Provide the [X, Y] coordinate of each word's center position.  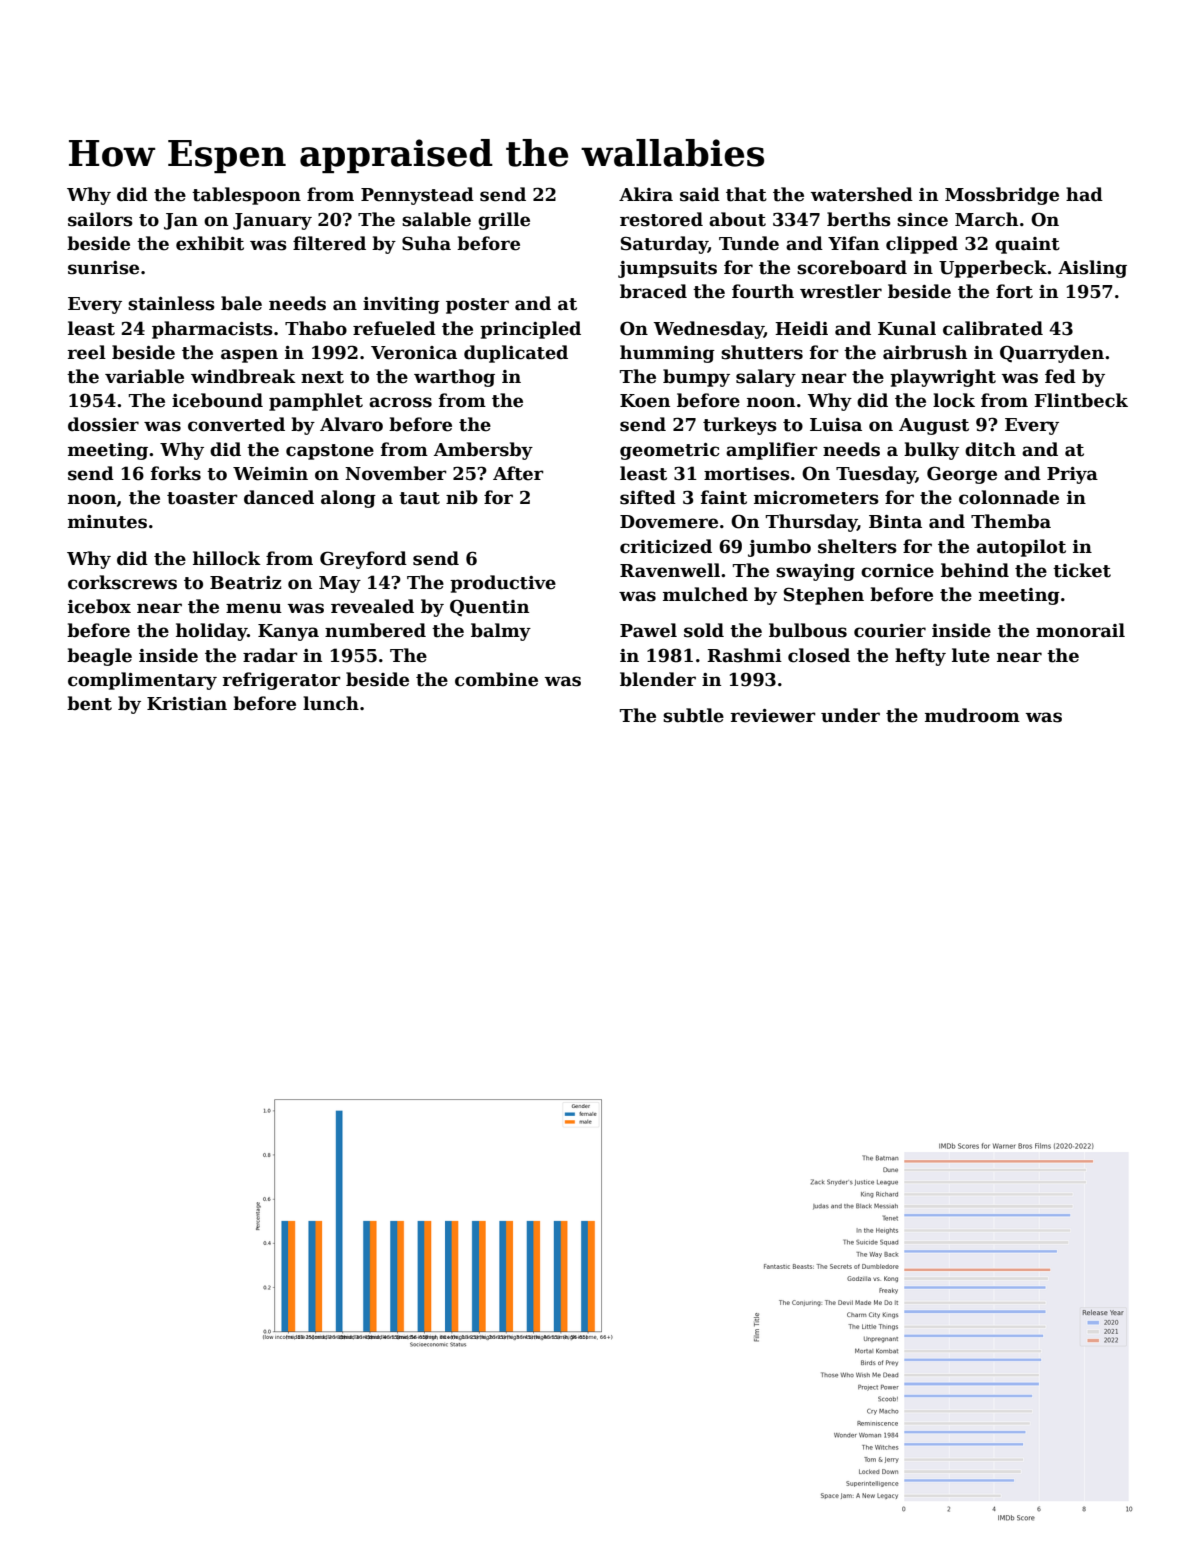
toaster [202, 498]
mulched [705, 594]
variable [144, 376]
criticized [666, 546]
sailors [100, 219]
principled [530, 330]
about [737, 219]
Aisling [1092, 269]
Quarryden [1052, 354]
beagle [99, 657]
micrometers [816, 498]
